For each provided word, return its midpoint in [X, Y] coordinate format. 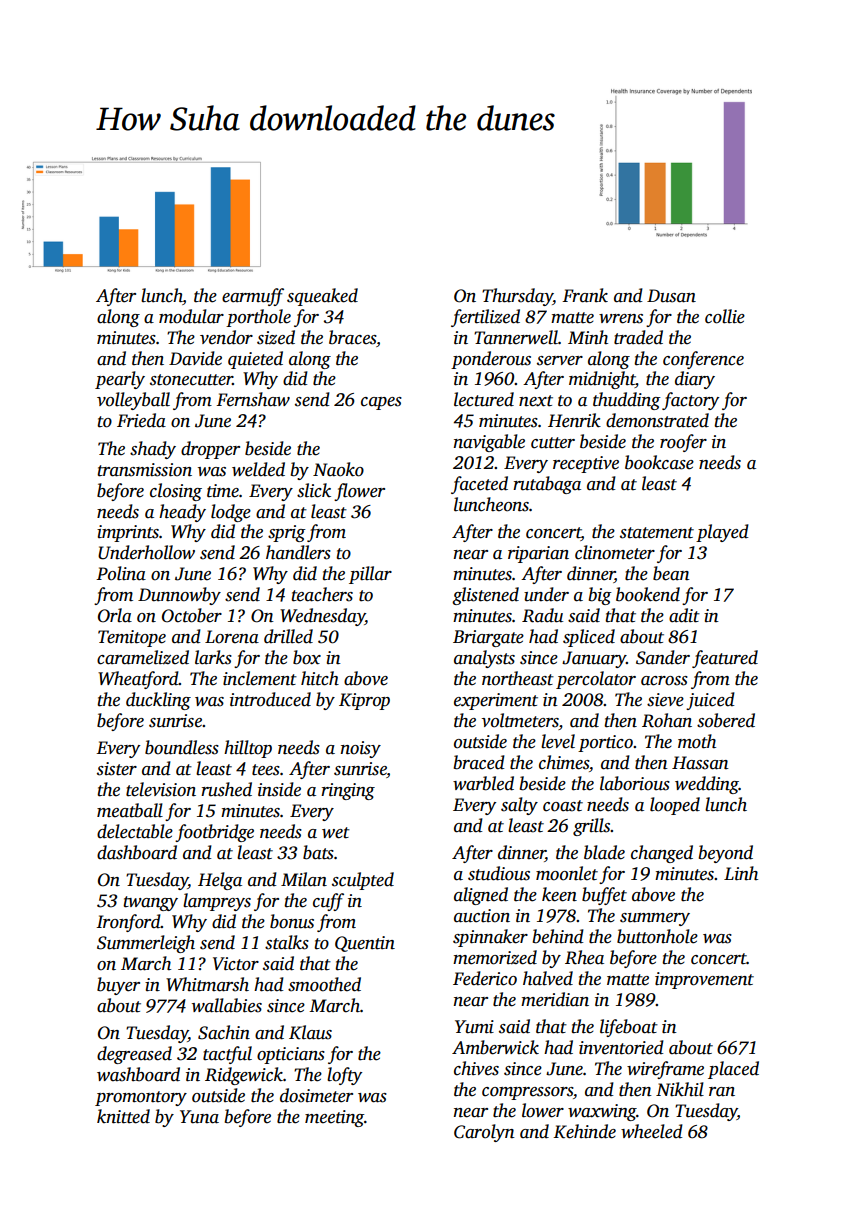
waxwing [602, 1112]
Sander [663, 657]
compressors [527, 1093]
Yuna [199, 1117]
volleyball [133, 401]
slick [314, 490]
